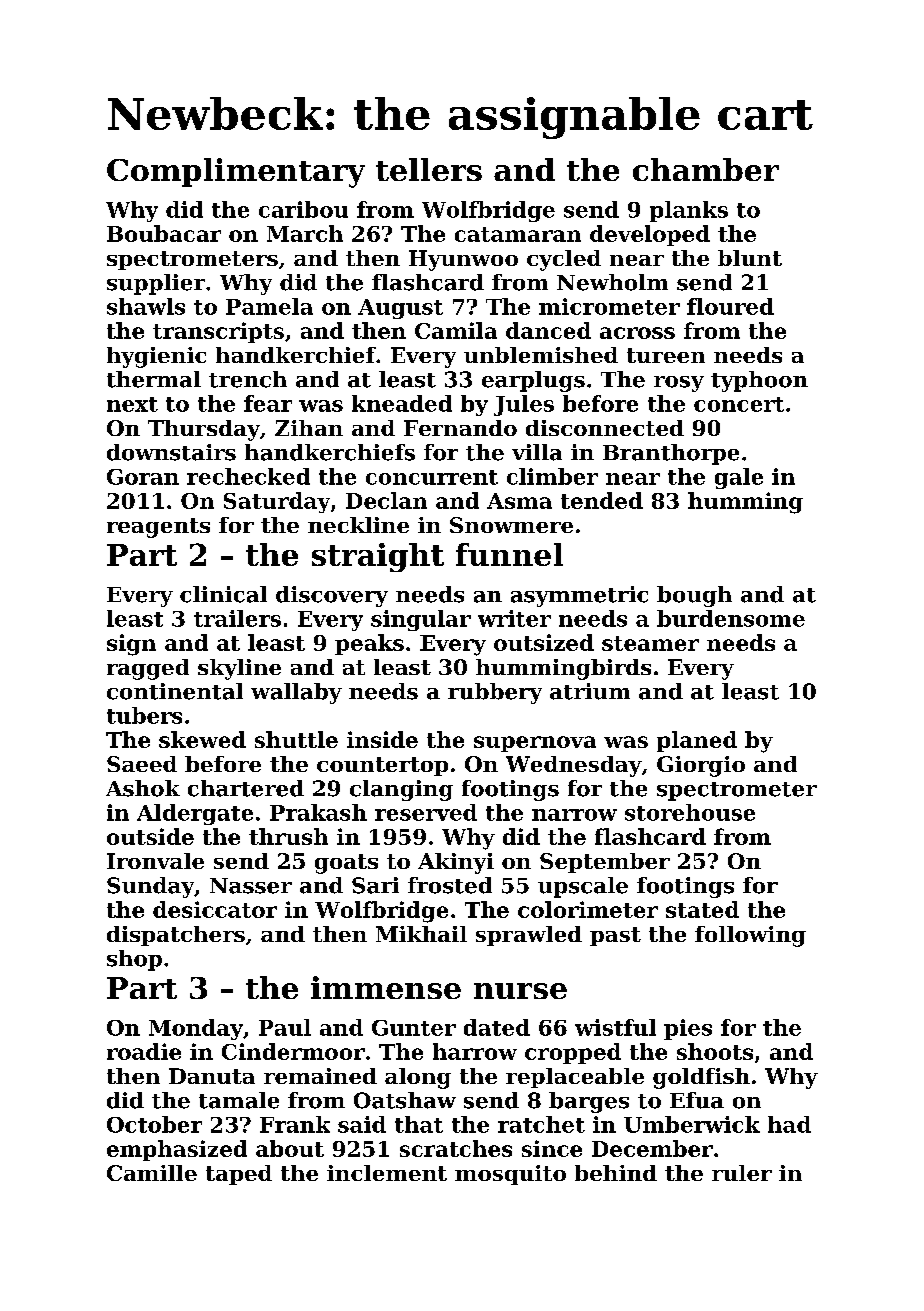 The image size is (924, 1311). I want to click on Thursday, so click(204, 430).
